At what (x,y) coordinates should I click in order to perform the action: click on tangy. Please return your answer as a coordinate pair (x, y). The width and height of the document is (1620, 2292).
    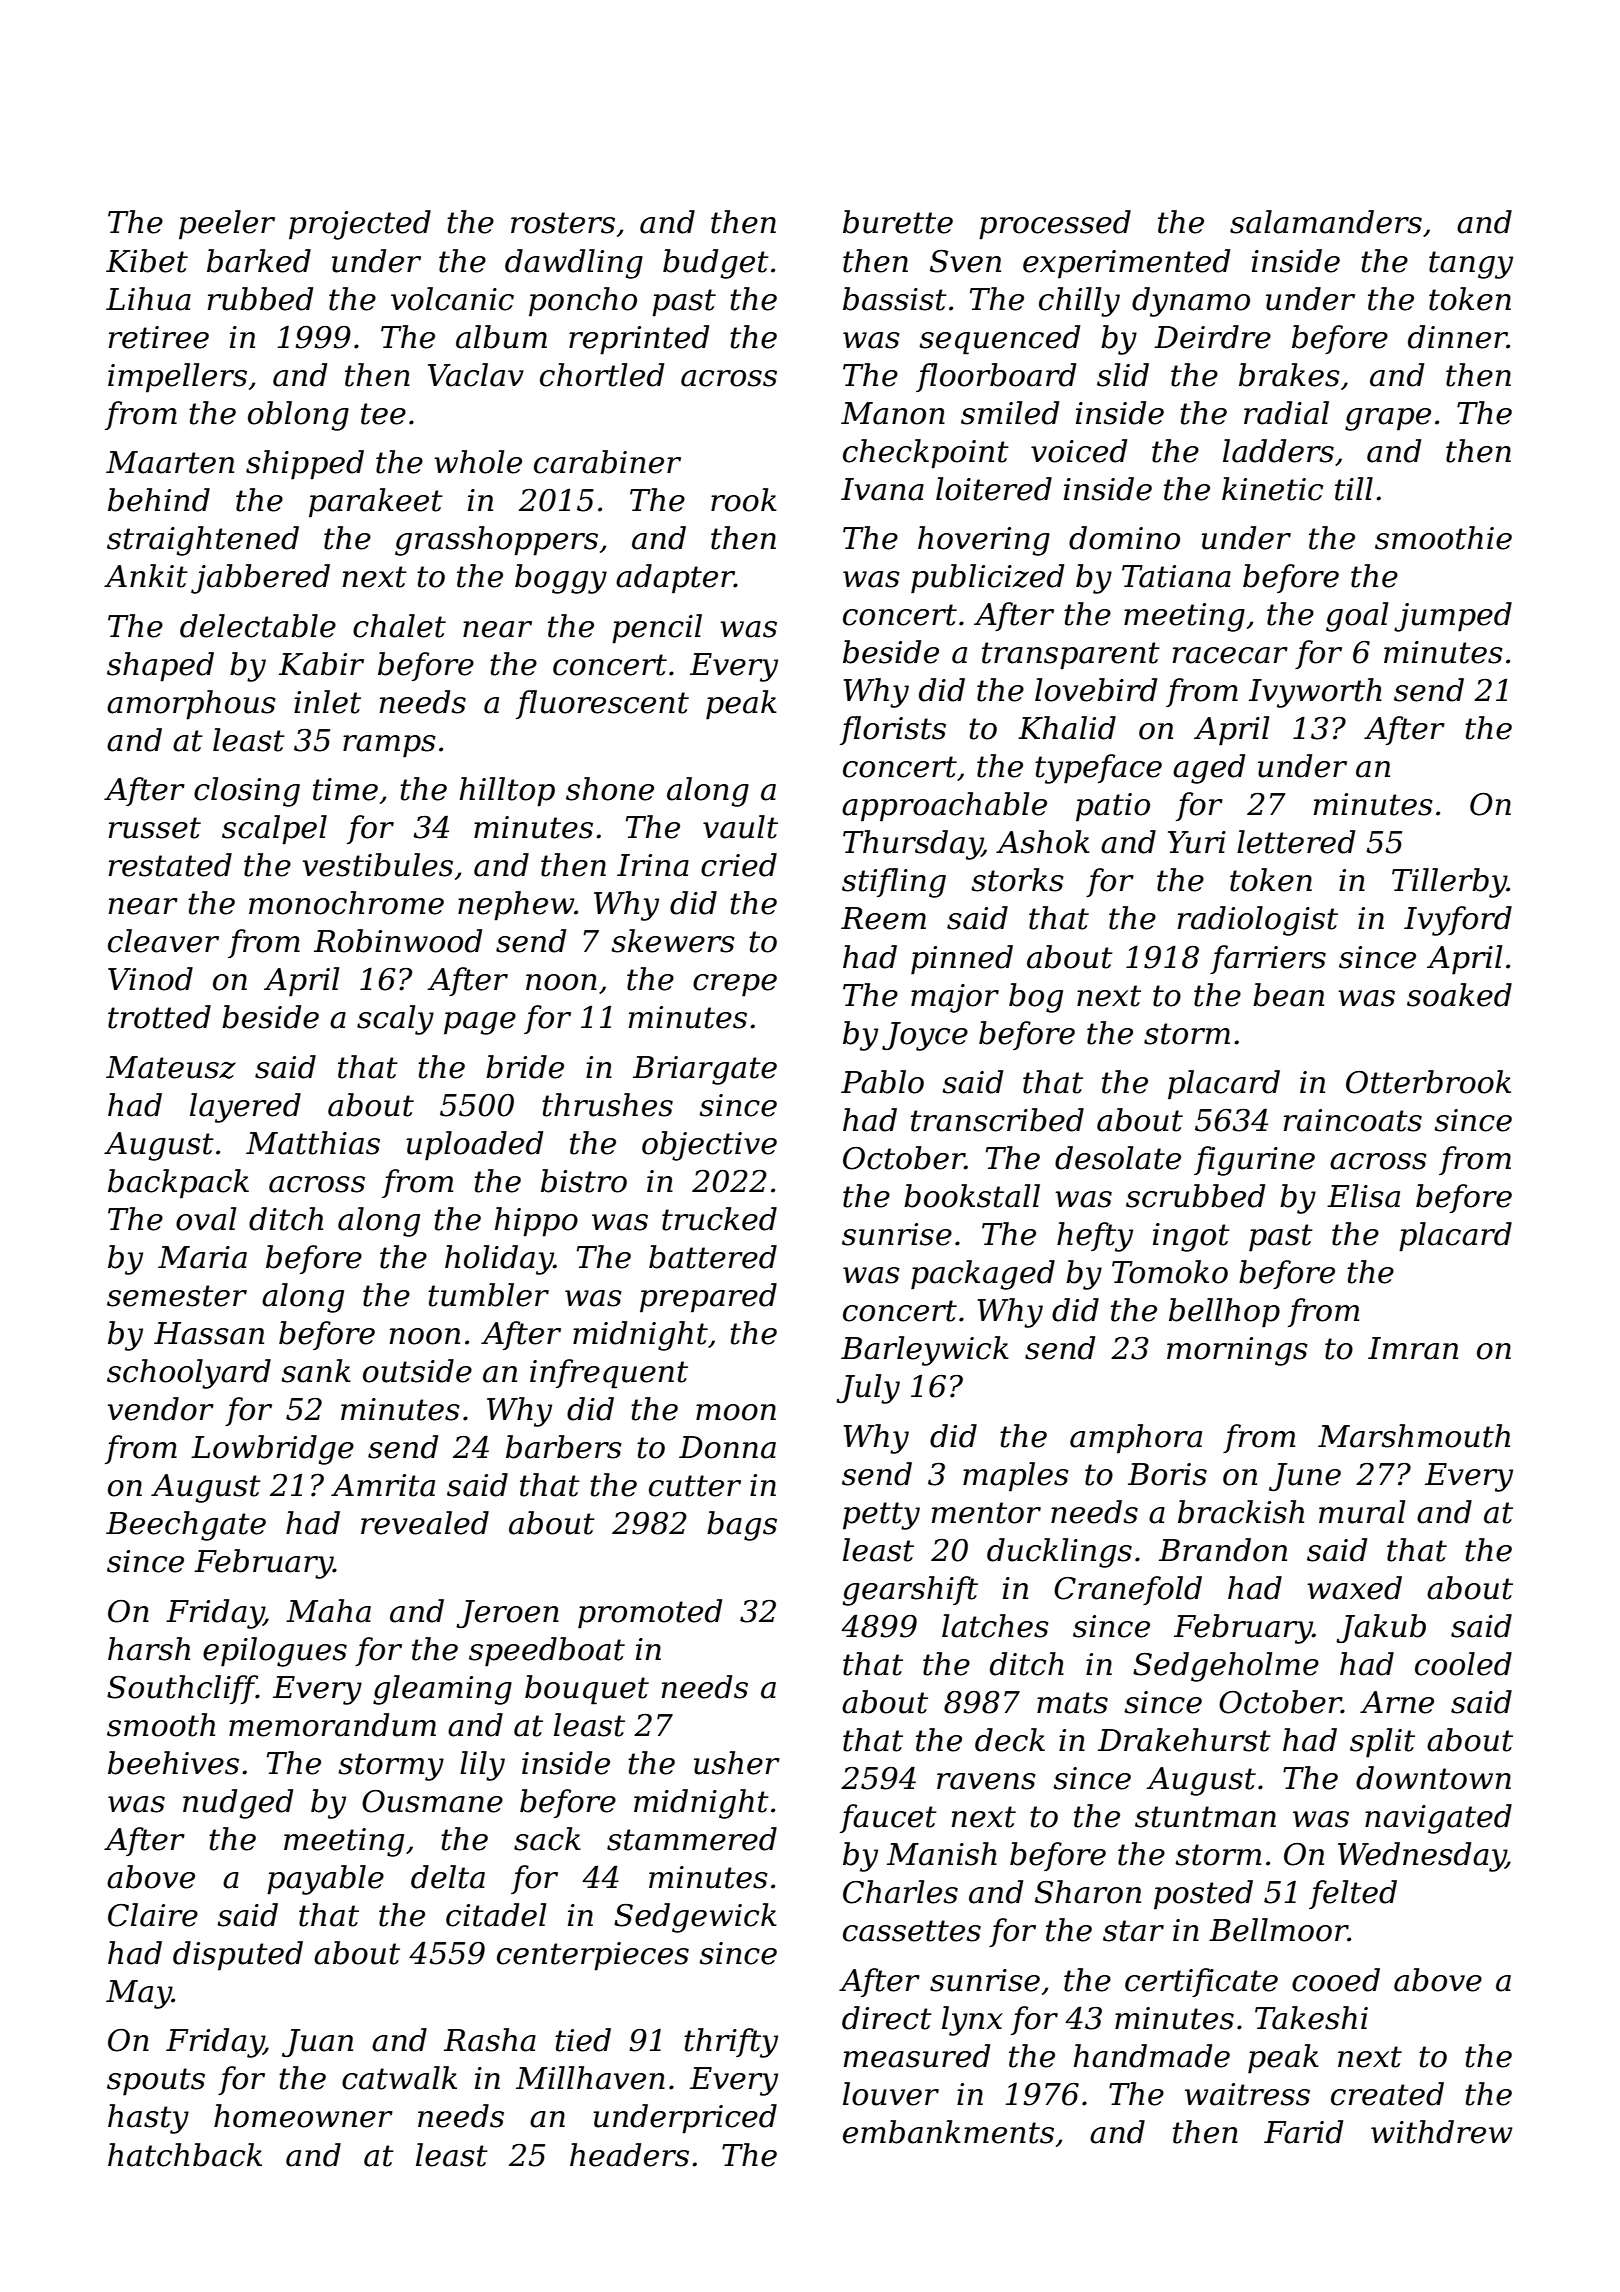
    Looking at the image, I should click on (1471, 265).
